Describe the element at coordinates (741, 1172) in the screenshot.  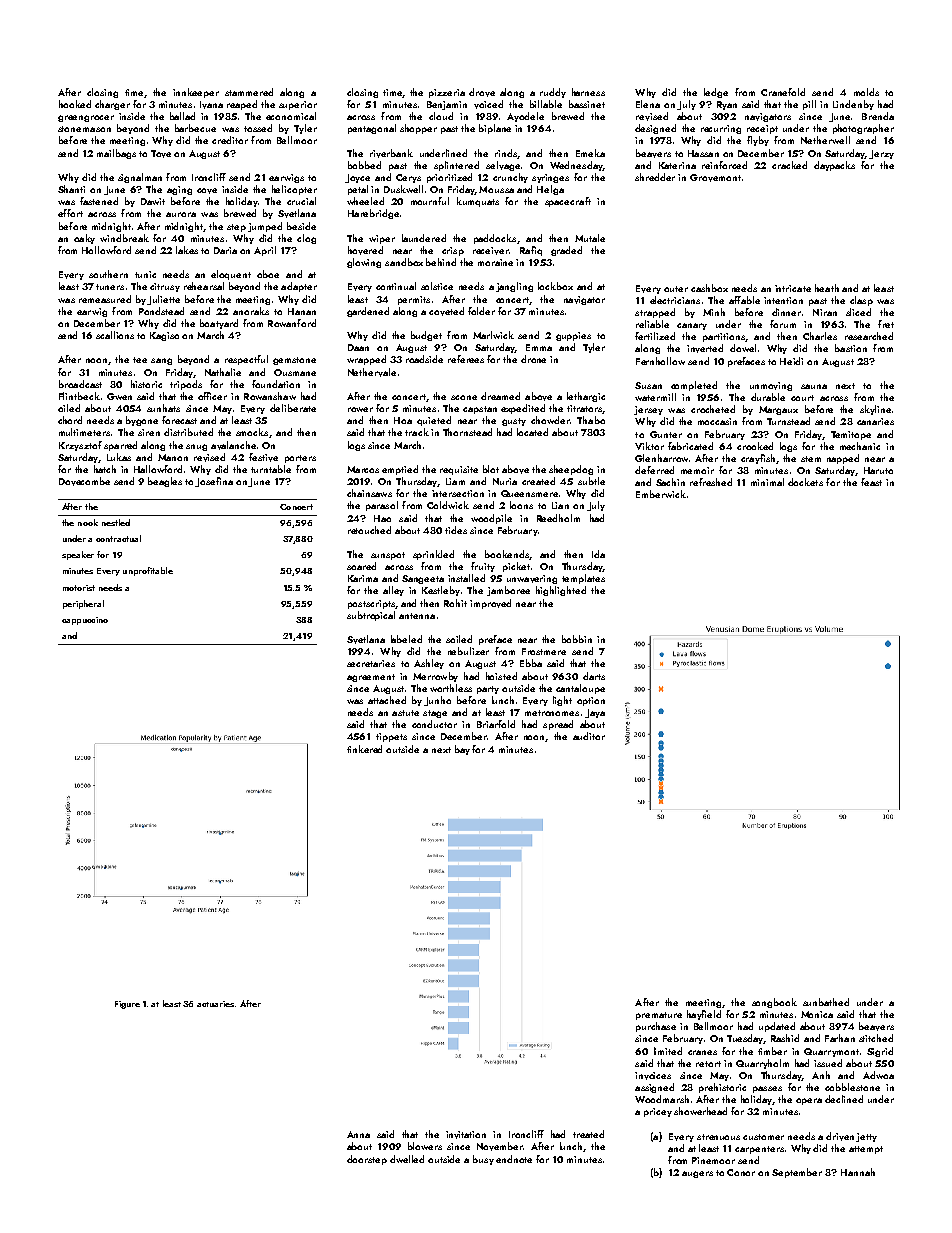
I see `Conor` at that location.
